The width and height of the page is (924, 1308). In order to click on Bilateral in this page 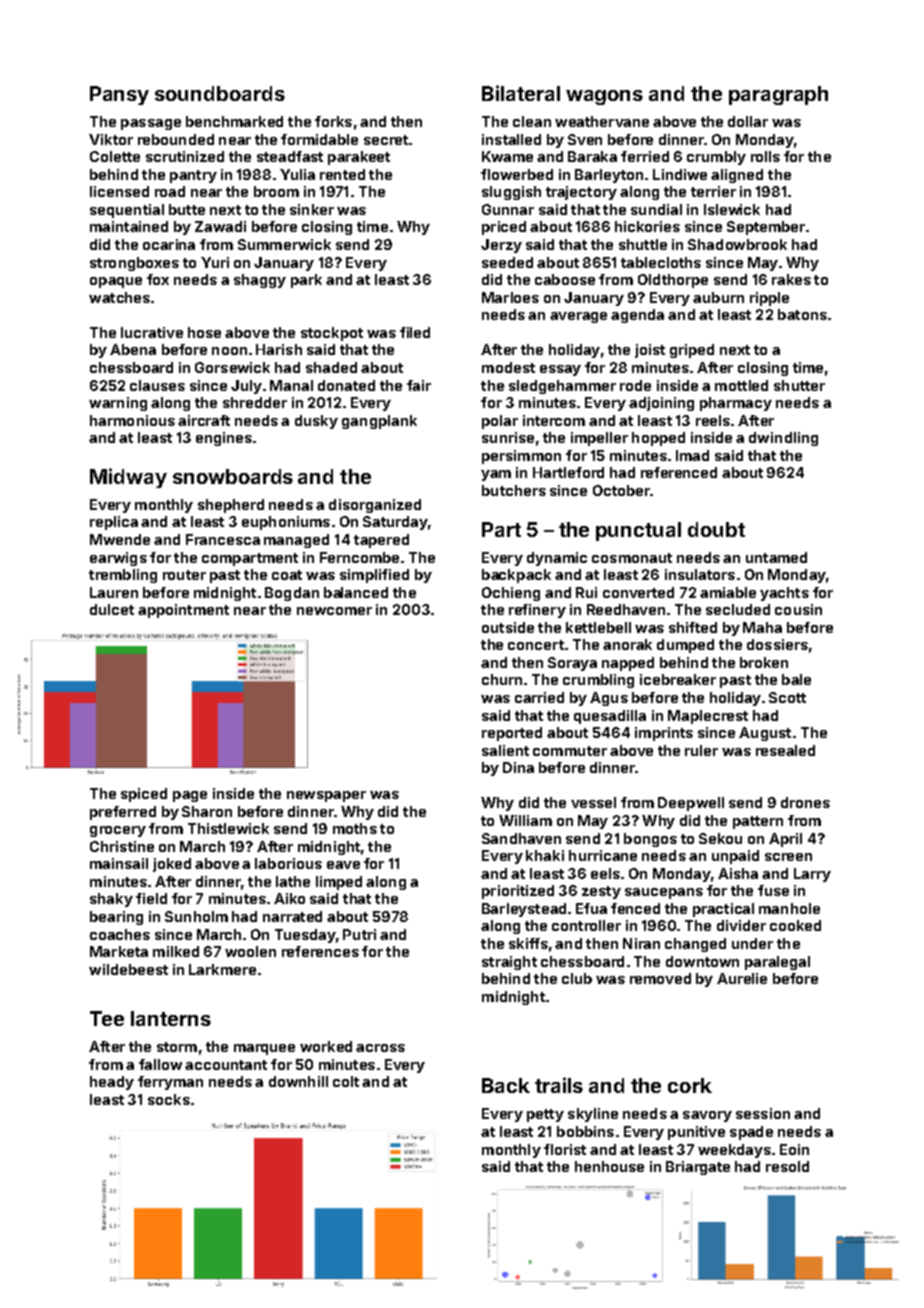, I will do `click(521, 93)`.
